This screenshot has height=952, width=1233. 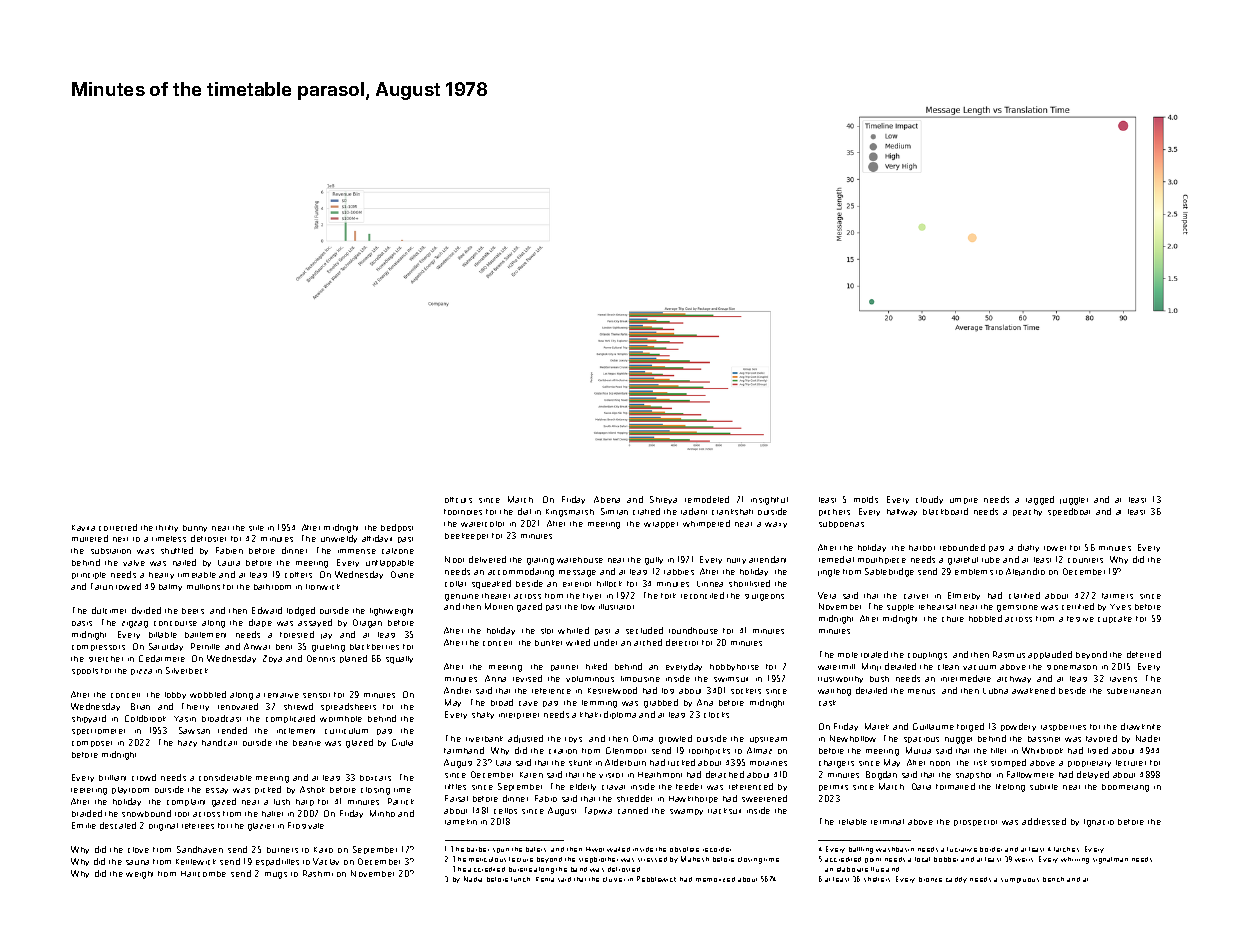 What do you see at coordinates (83, 528) in the screenshot?
I see `Kavita` at bounding box center [83, 528].
